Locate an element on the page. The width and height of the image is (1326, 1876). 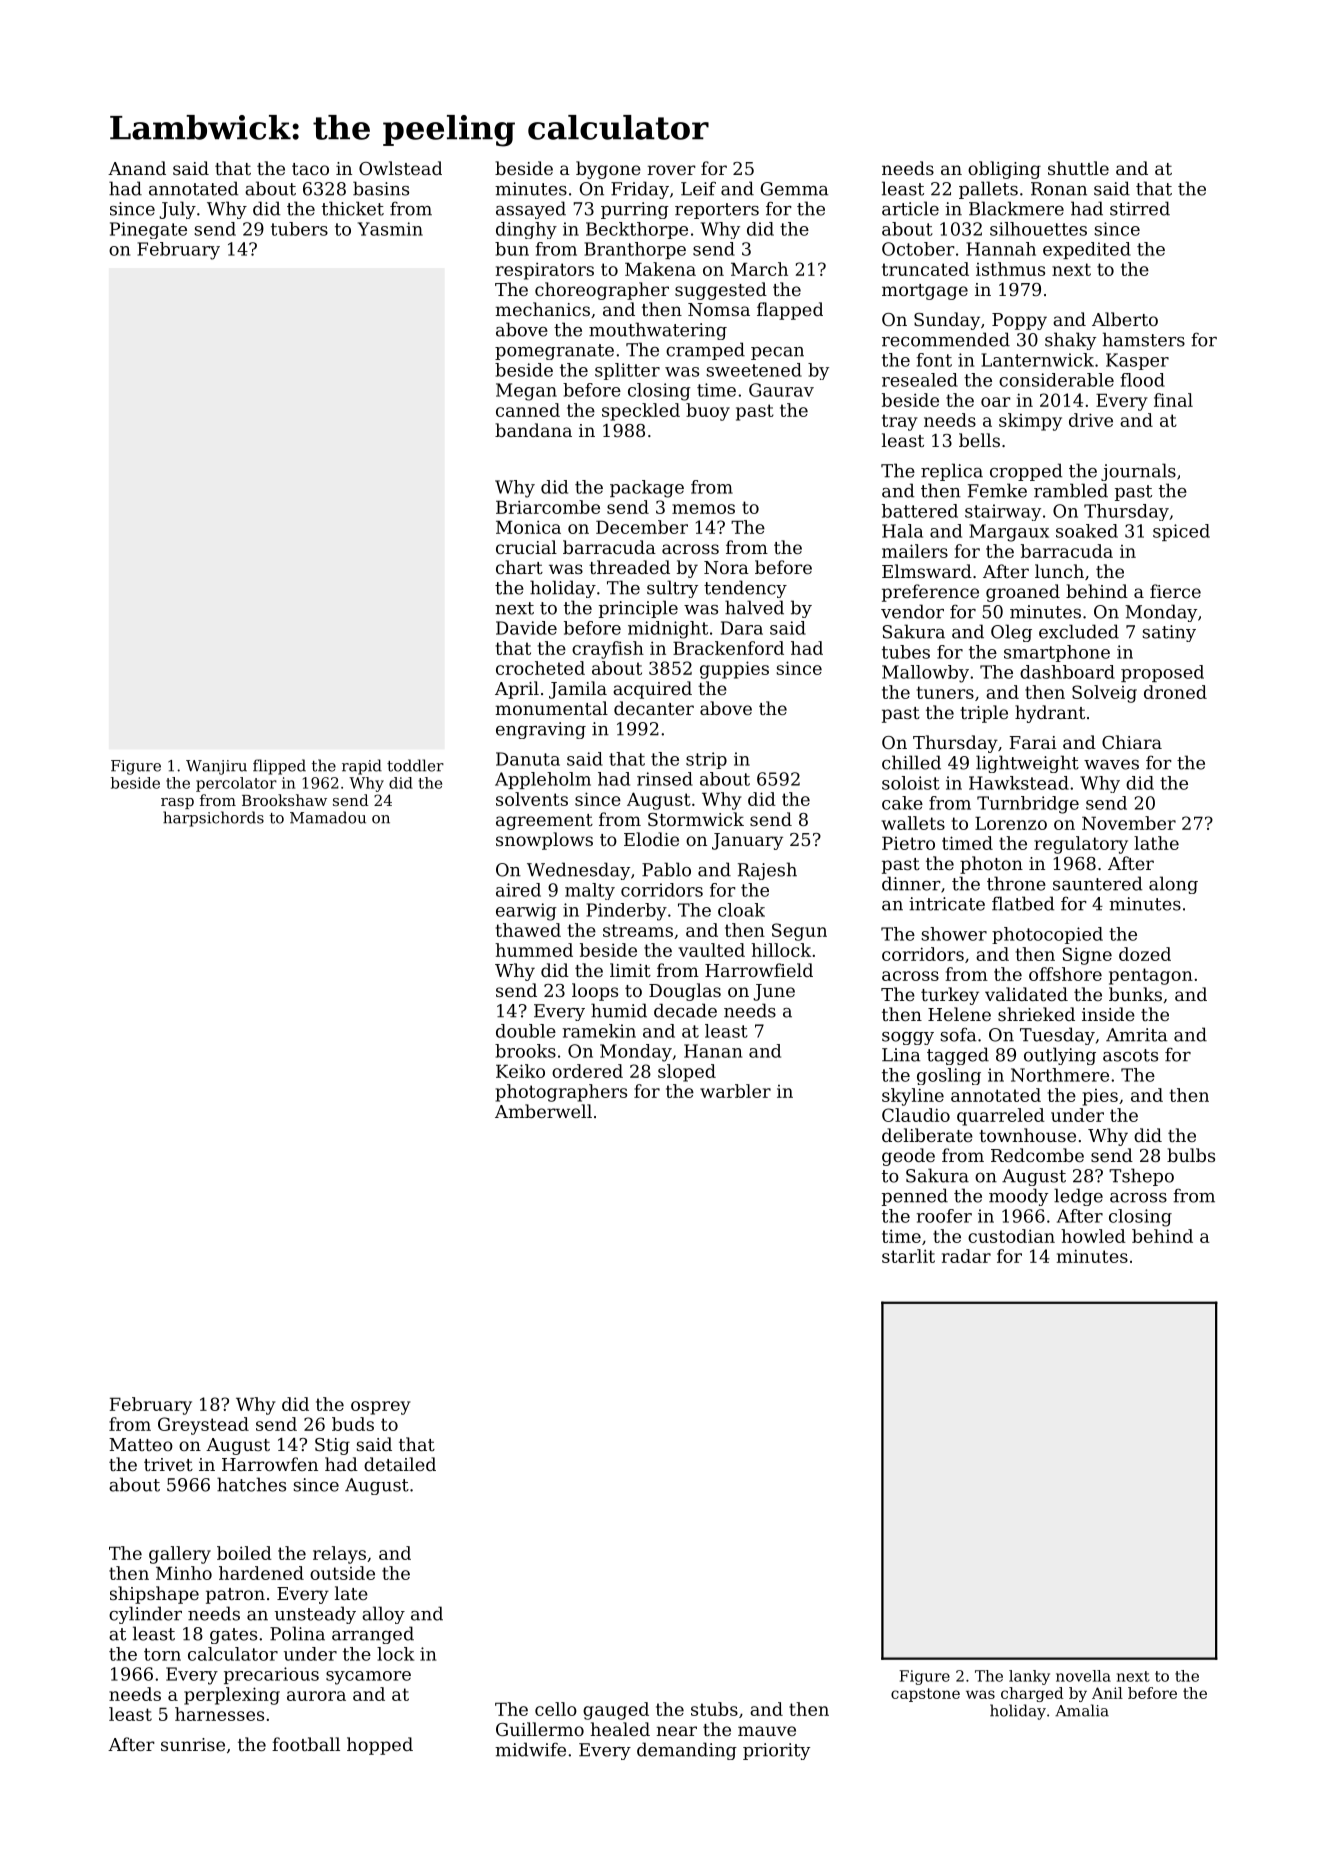
crocheted is located at coordinates (540, 668).
